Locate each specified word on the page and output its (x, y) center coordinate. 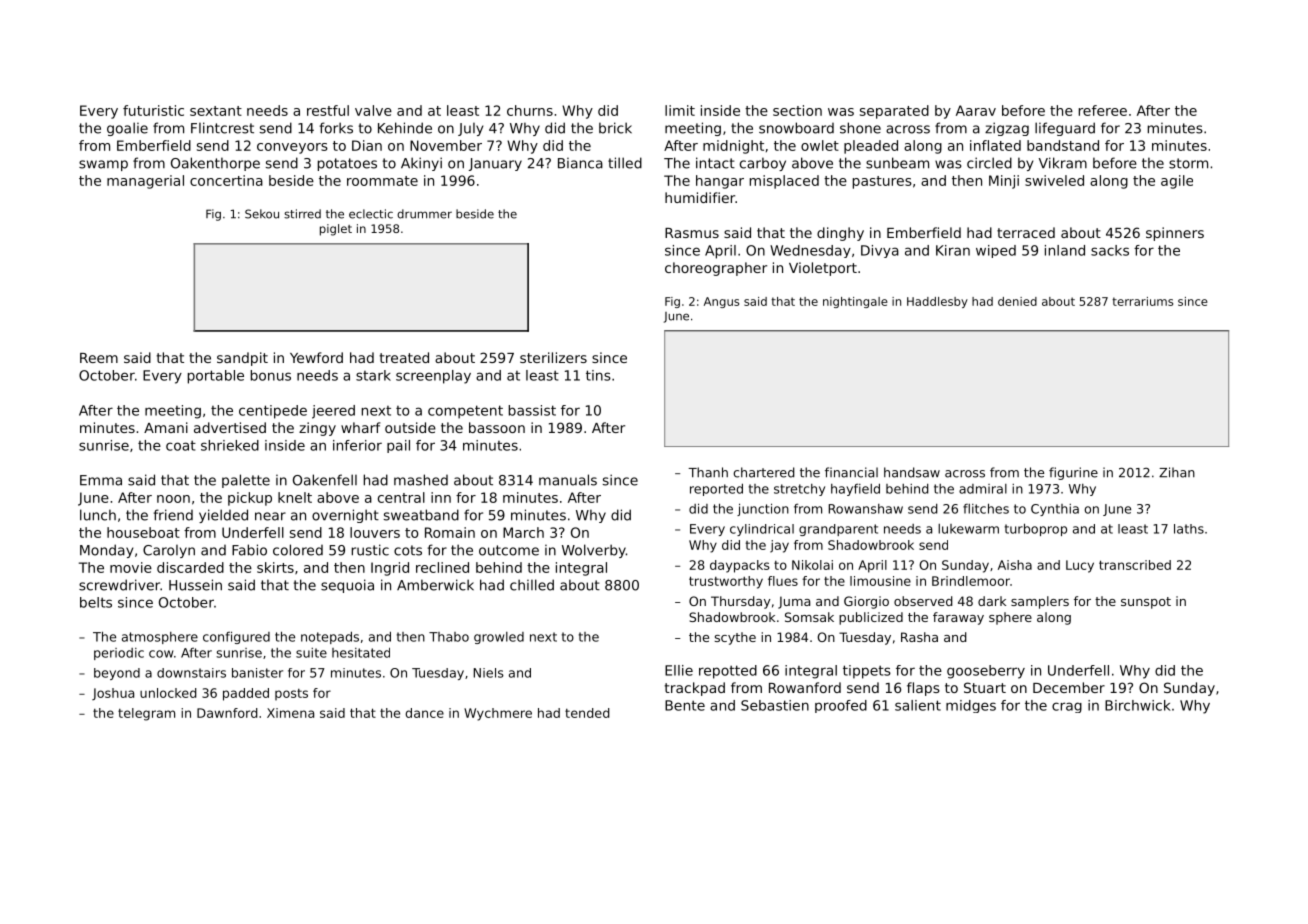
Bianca (580, 163)
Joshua (113, 694)
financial (851, 472)
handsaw (912, 472)
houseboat (143, 532)
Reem (99, 358)
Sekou (262, 214)
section (797, 110)
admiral (983, 489)
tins (598, 375)
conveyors (292, 148)
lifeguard (1065, 129)
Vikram (1063, 163)
